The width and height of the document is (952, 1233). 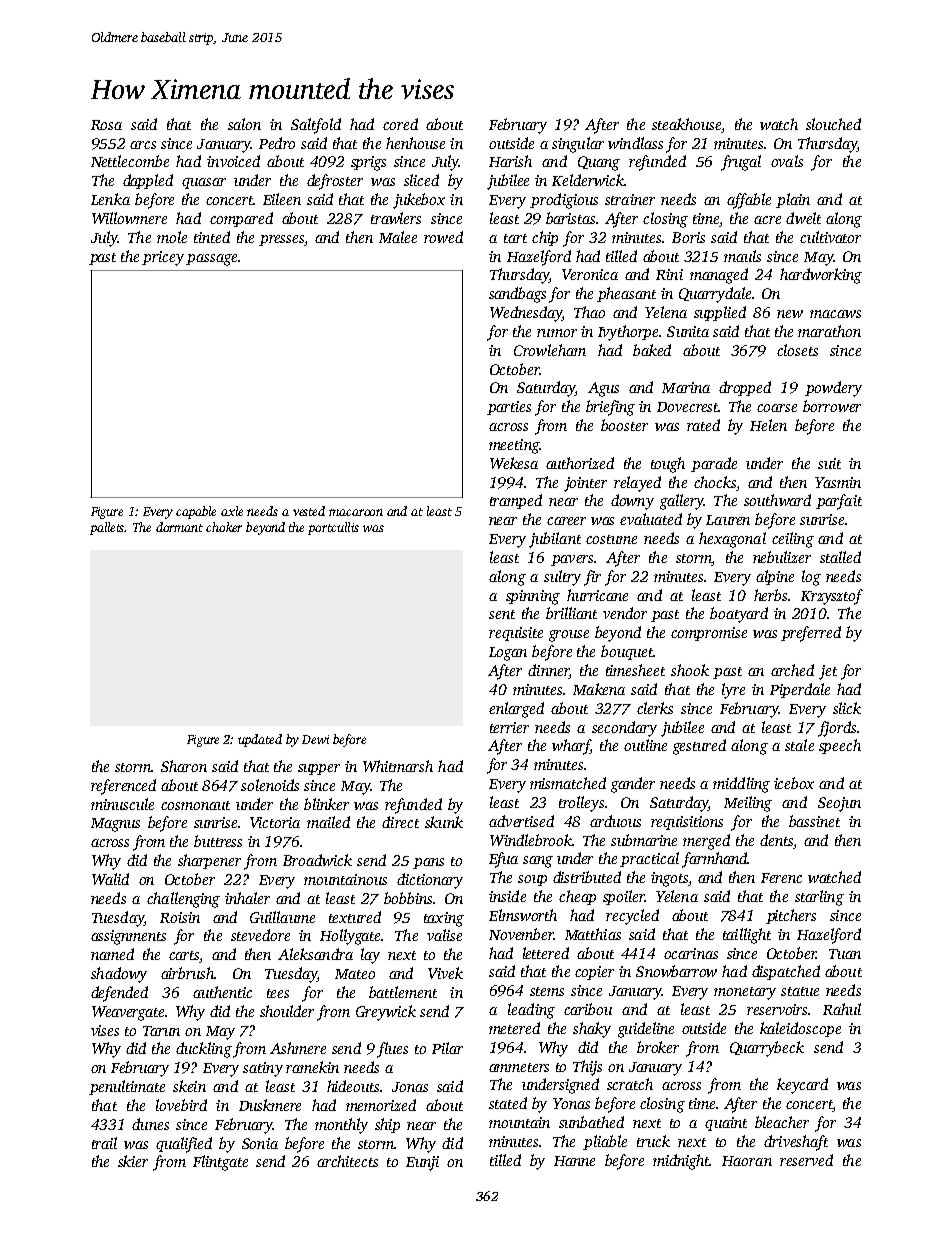 I want to click on suit, so click(x=829, y=463).
